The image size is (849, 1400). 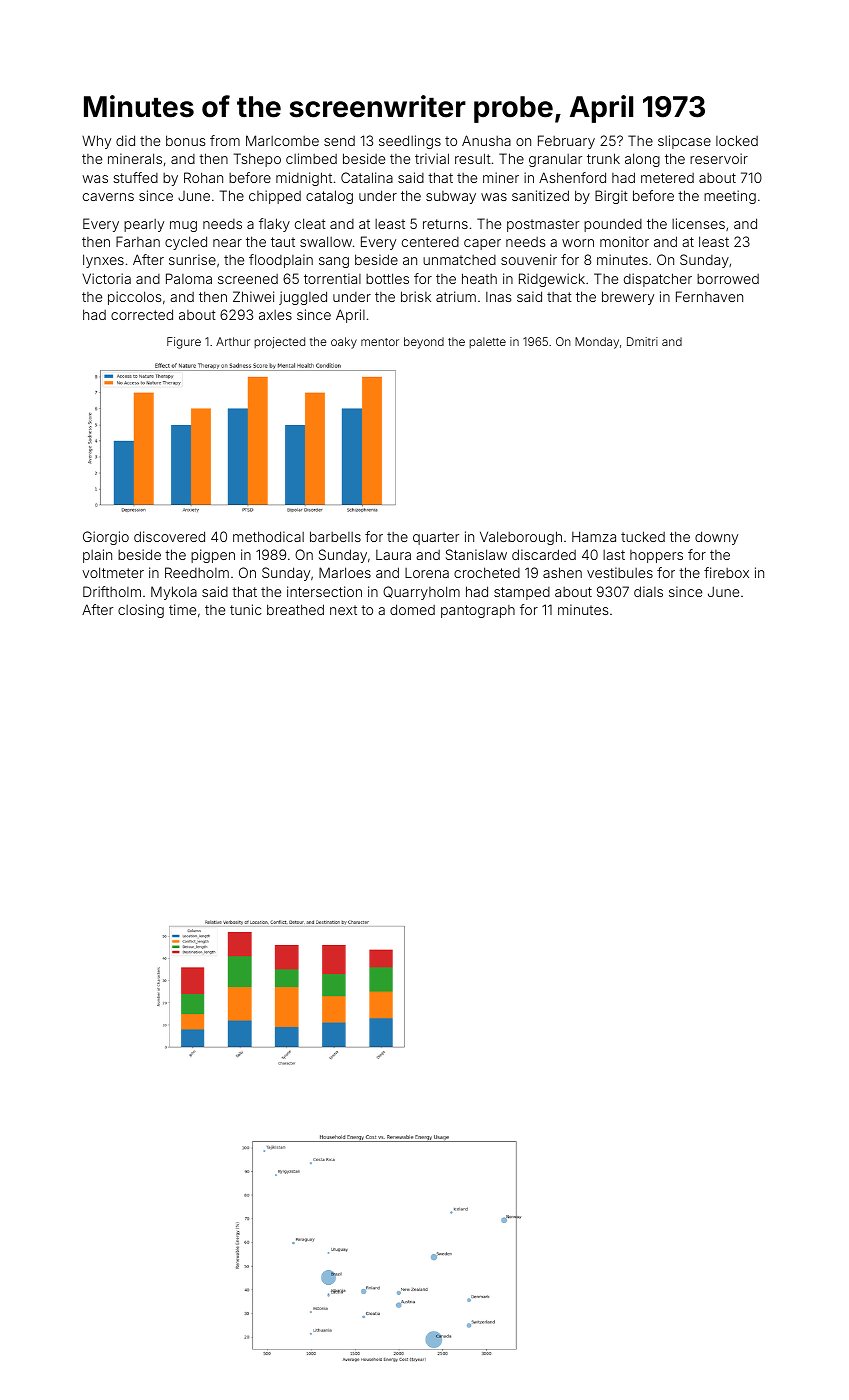 What do you see at coordinates (716, 538) in the screenshot?
I see `downy` at bounding box center [716, 538].
